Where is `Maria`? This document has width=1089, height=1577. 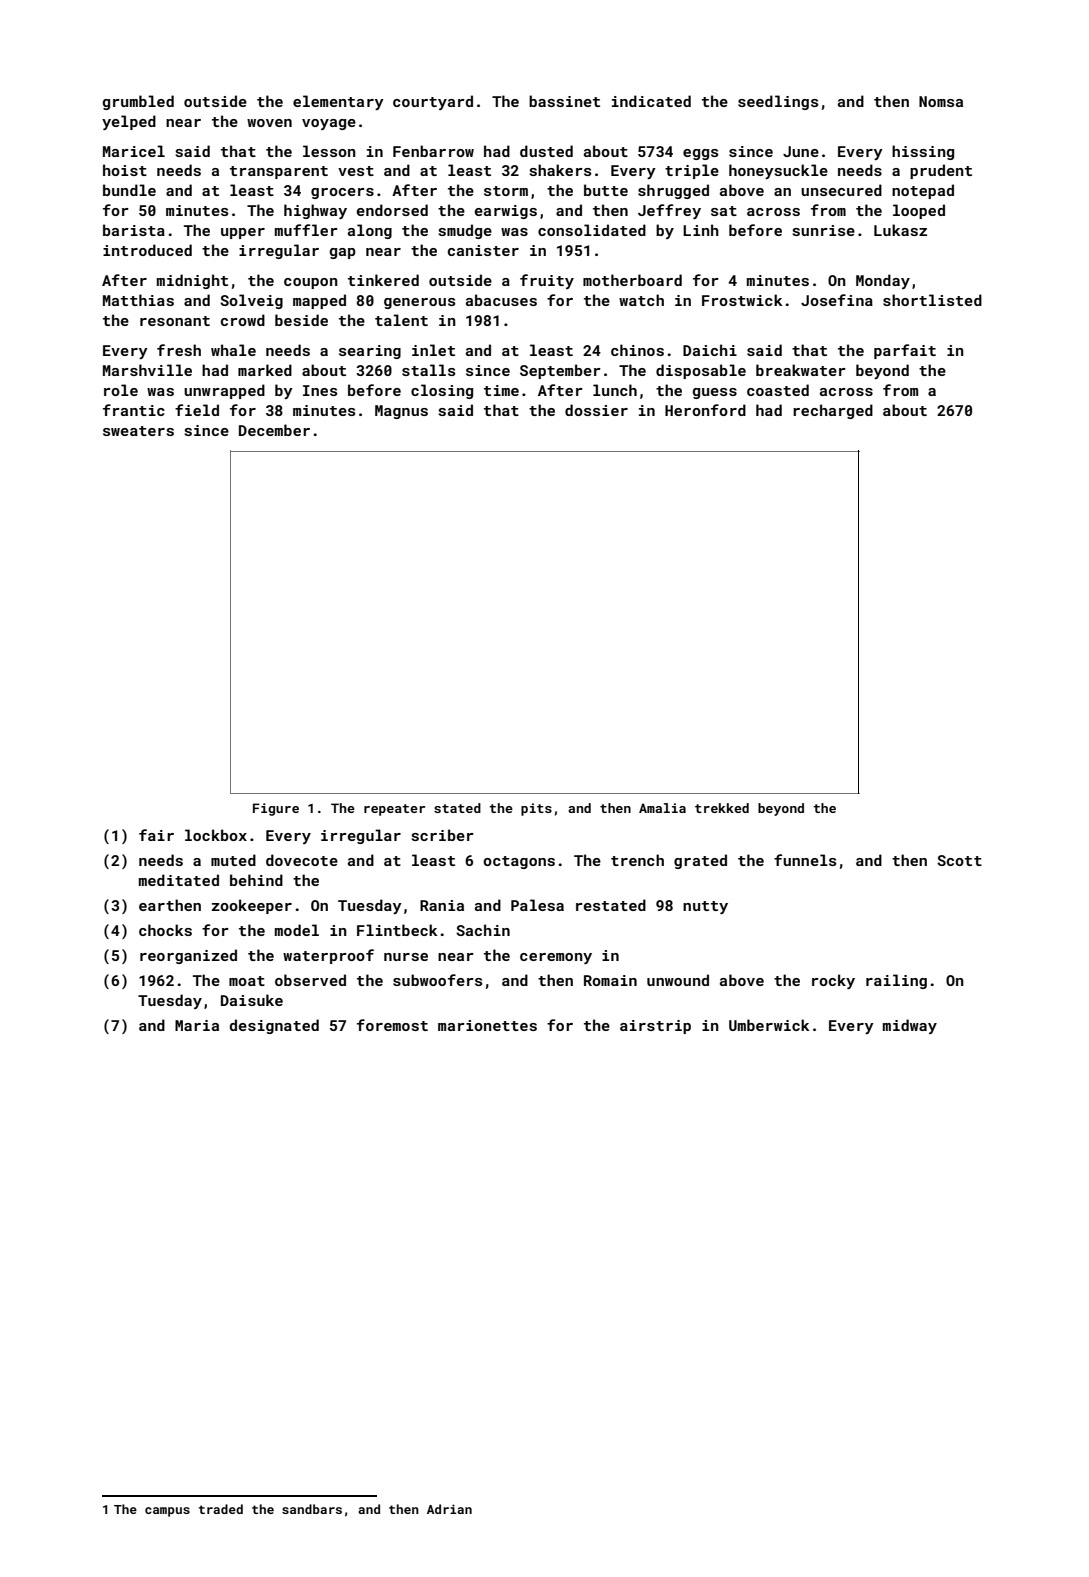
Maria is located at coordinates (197, 1025).
